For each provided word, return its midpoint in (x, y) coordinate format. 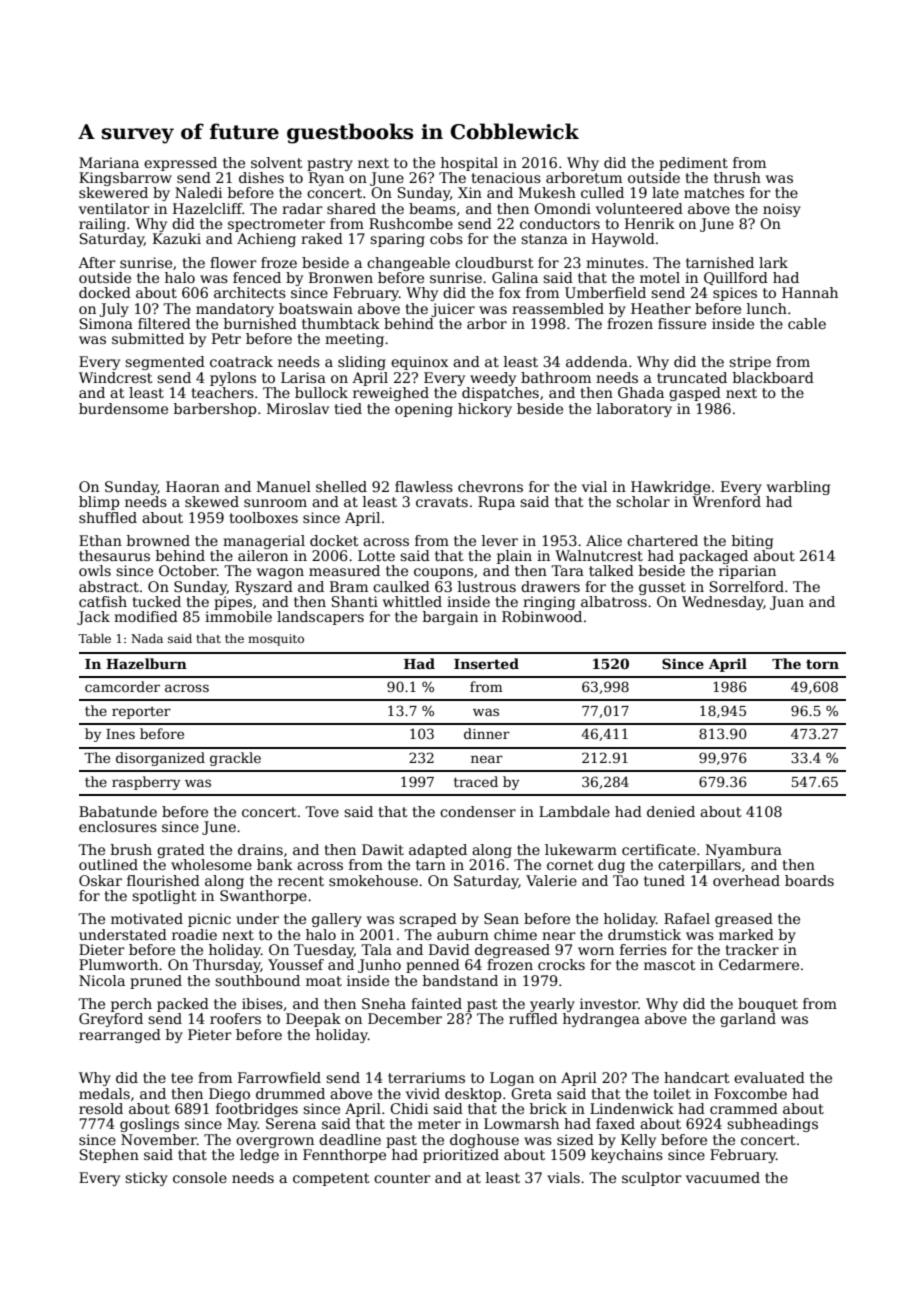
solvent (277, 162)
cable (807, 323)
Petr (226, 338)
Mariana (109, 162)
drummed (290, 1093)
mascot (670, 965)
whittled (412, 601)
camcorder (122, 686)
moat (324, 981)
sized (575, 1139)
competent (331, 1179)
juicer (453, 310)
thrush (737, 177)
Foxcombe (750, 1093)
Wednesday (723, 603)
